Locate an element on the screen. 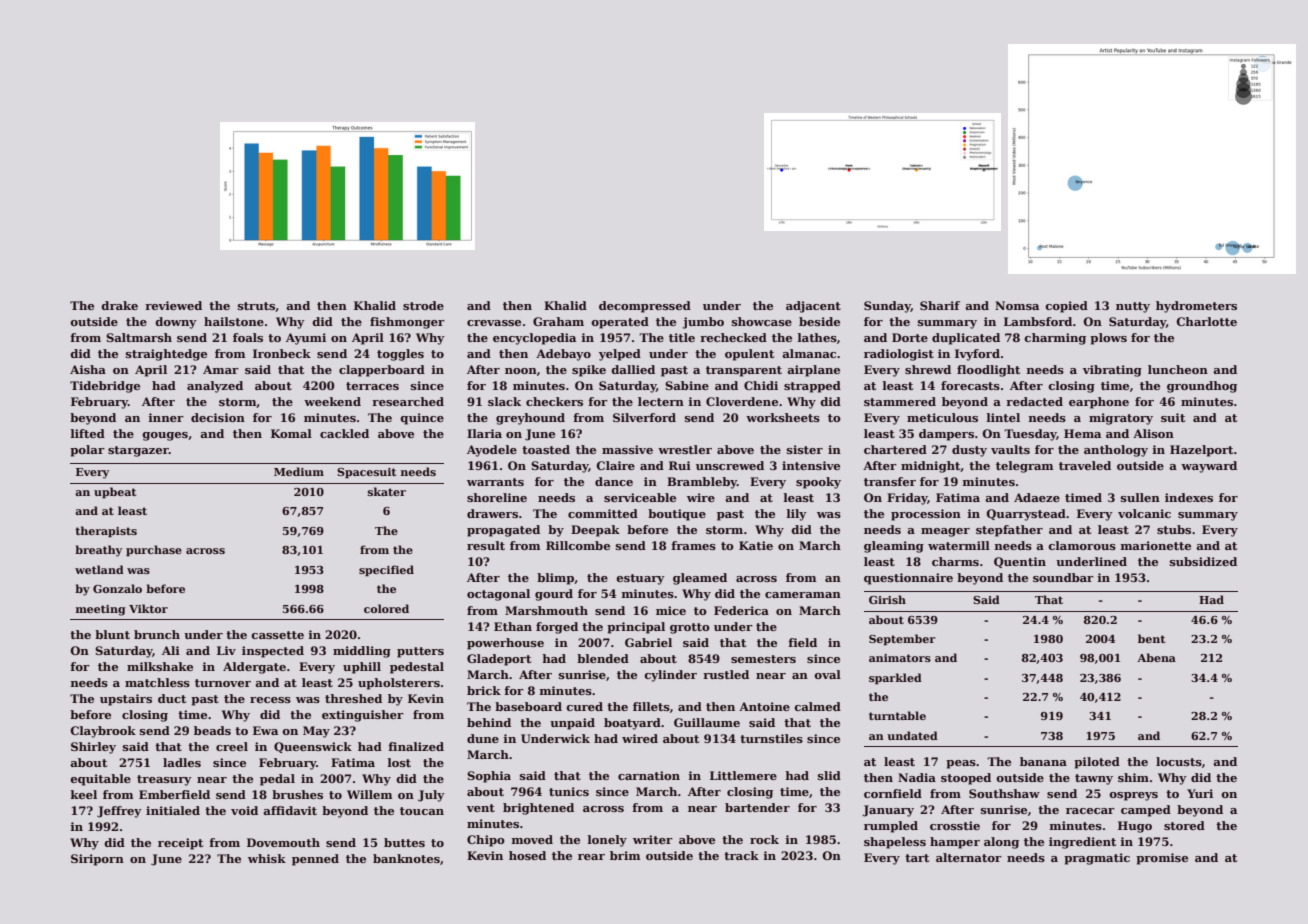  Medium is located at coordinates (299, 471).
